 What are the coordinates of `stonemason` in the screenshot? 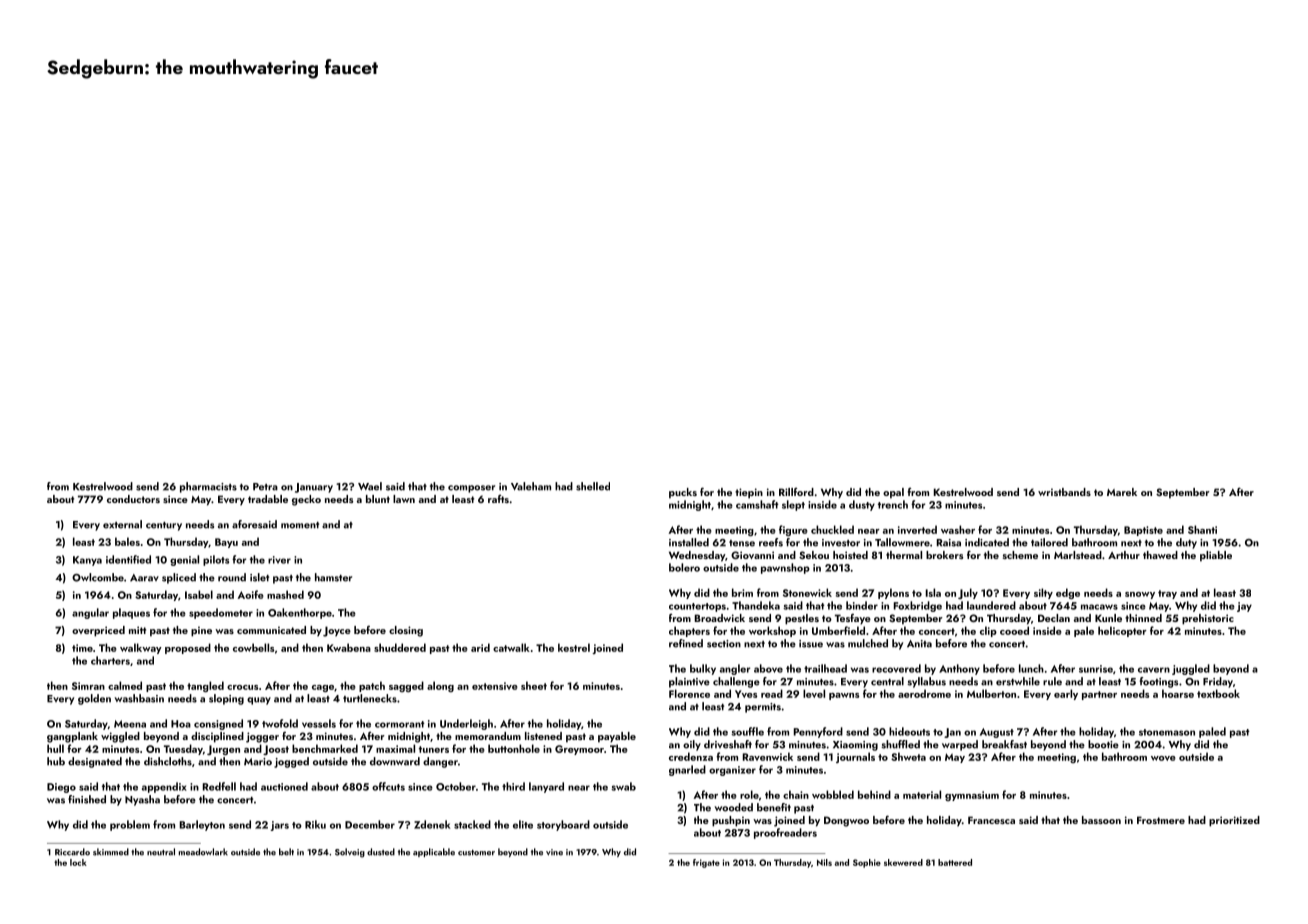 It's located at (1167, 732).
